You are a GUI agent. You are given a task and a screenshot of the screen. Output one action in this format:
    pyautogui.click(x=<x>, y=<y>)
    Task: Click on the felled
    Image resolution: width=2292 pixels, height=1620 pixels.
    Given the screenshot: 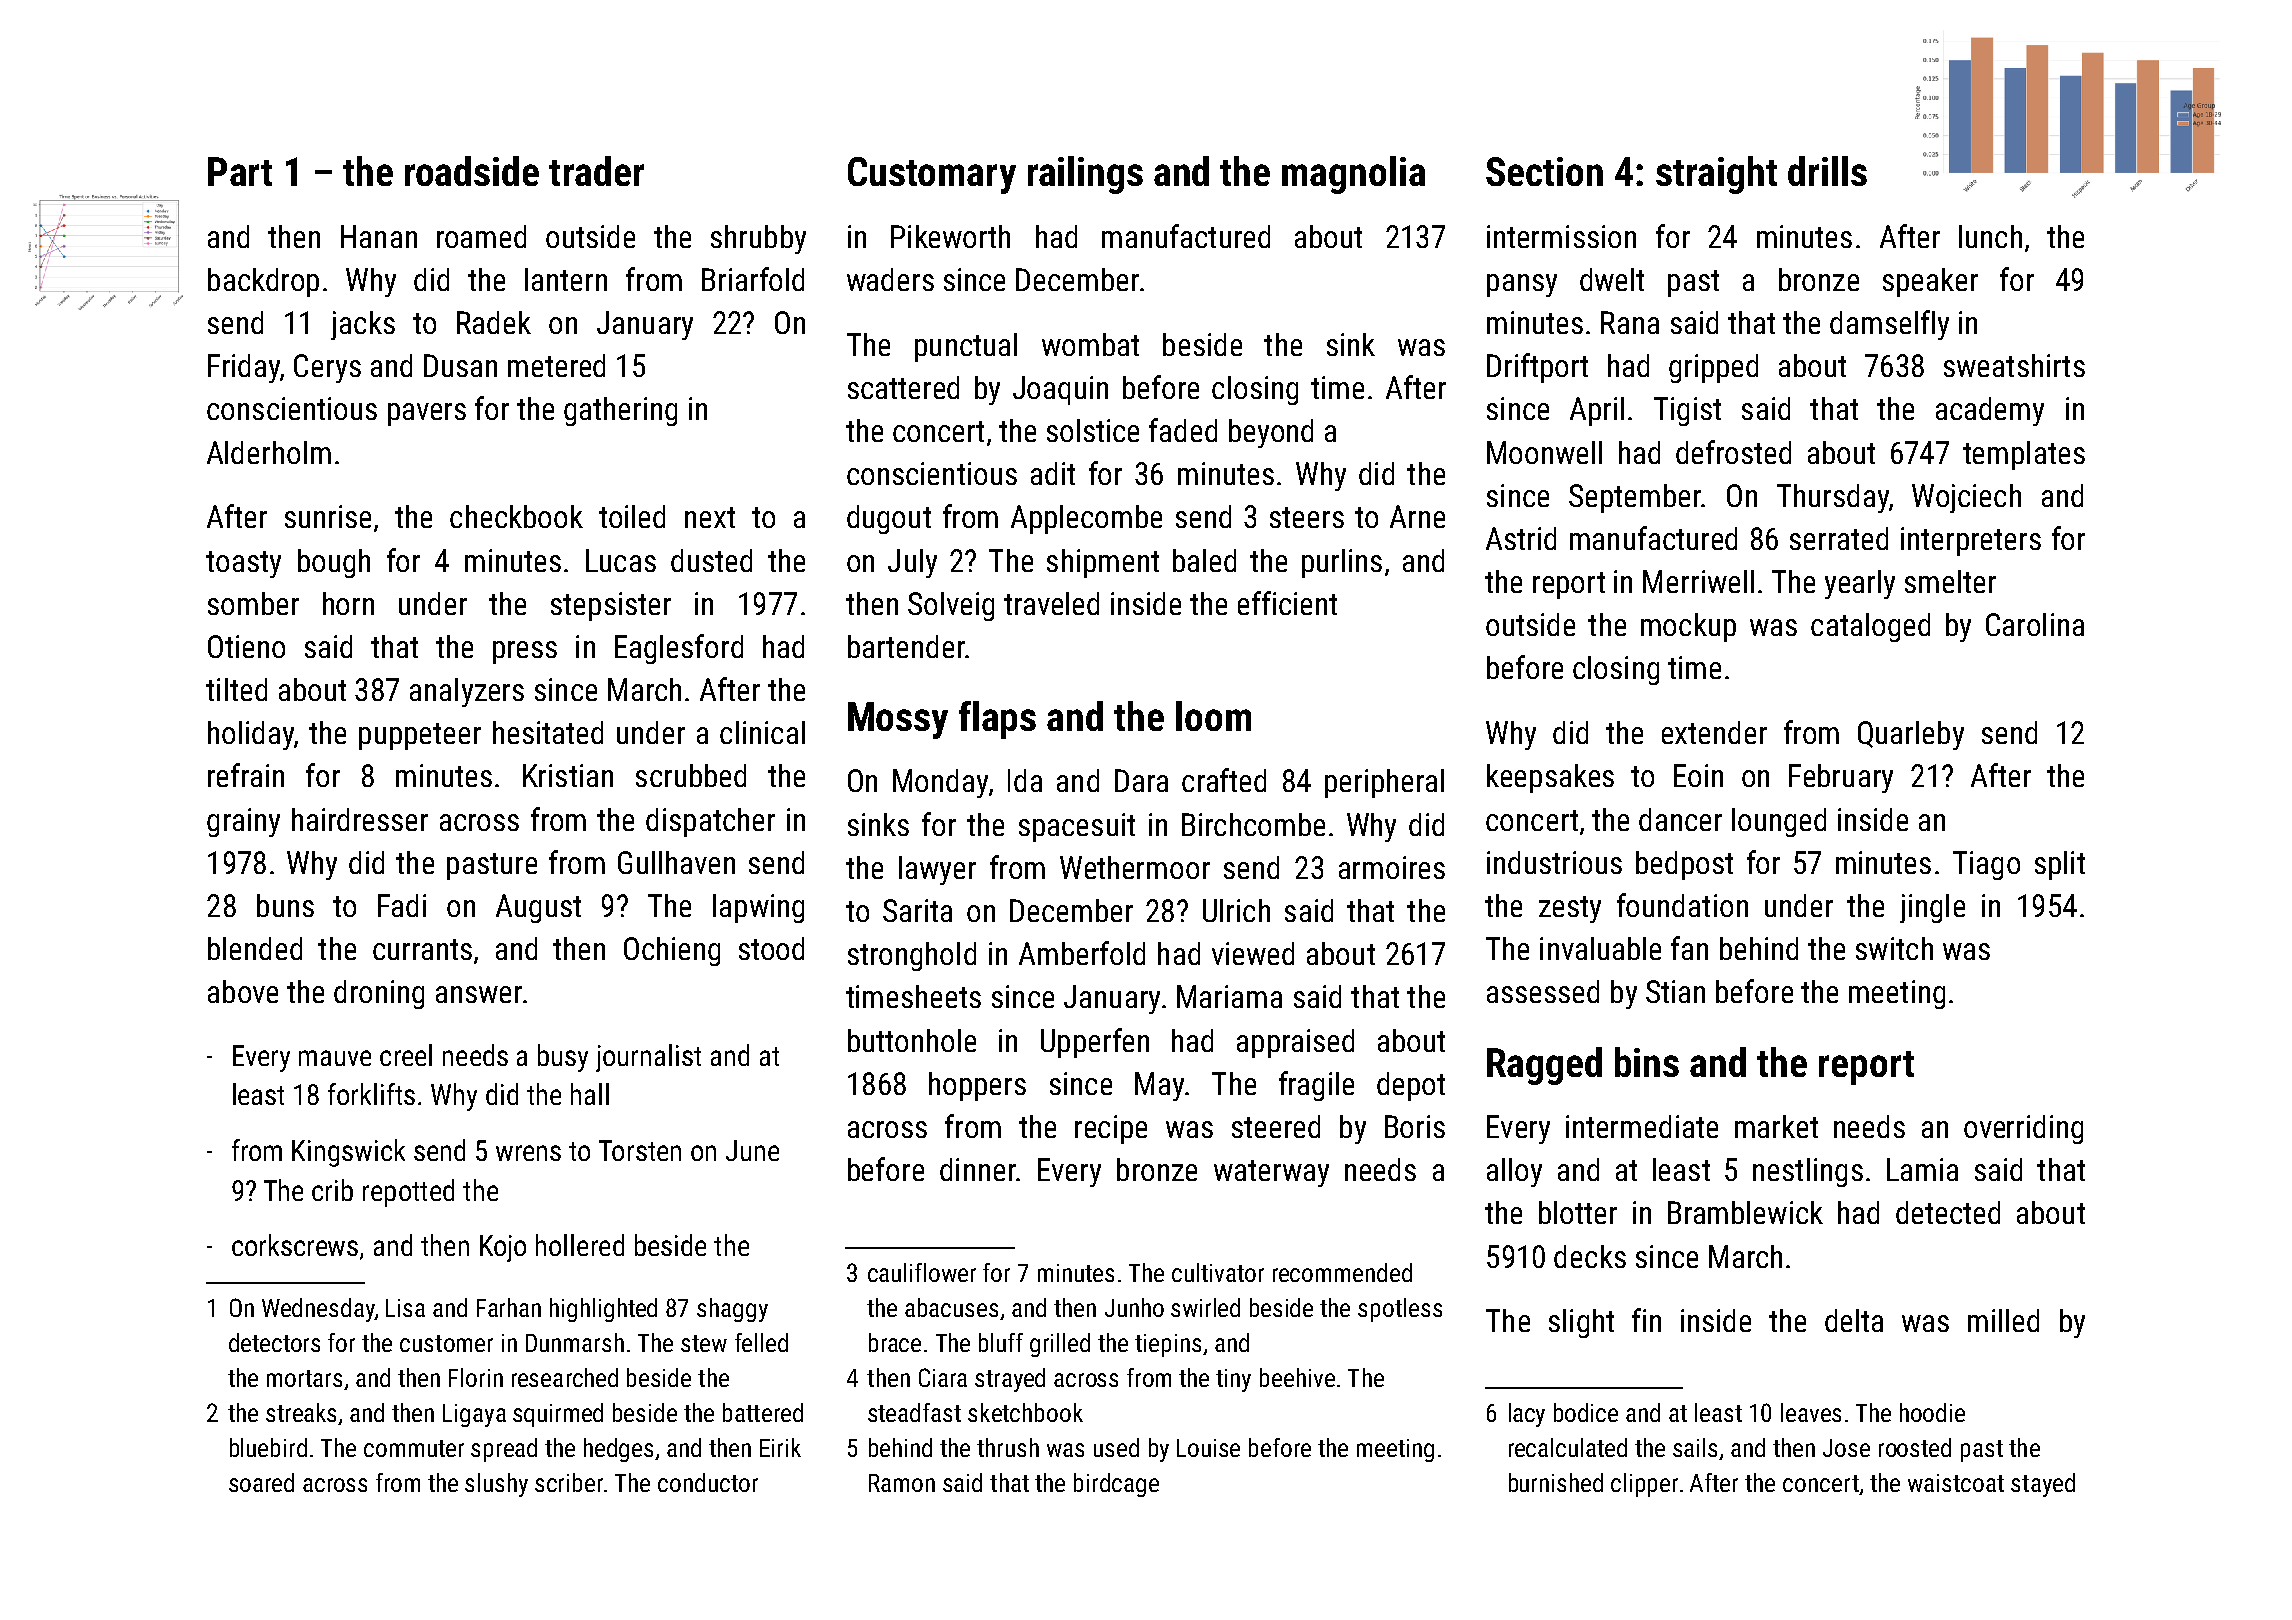 What is the action you would take?
    pyautogui.click(x=761, y=1342)
